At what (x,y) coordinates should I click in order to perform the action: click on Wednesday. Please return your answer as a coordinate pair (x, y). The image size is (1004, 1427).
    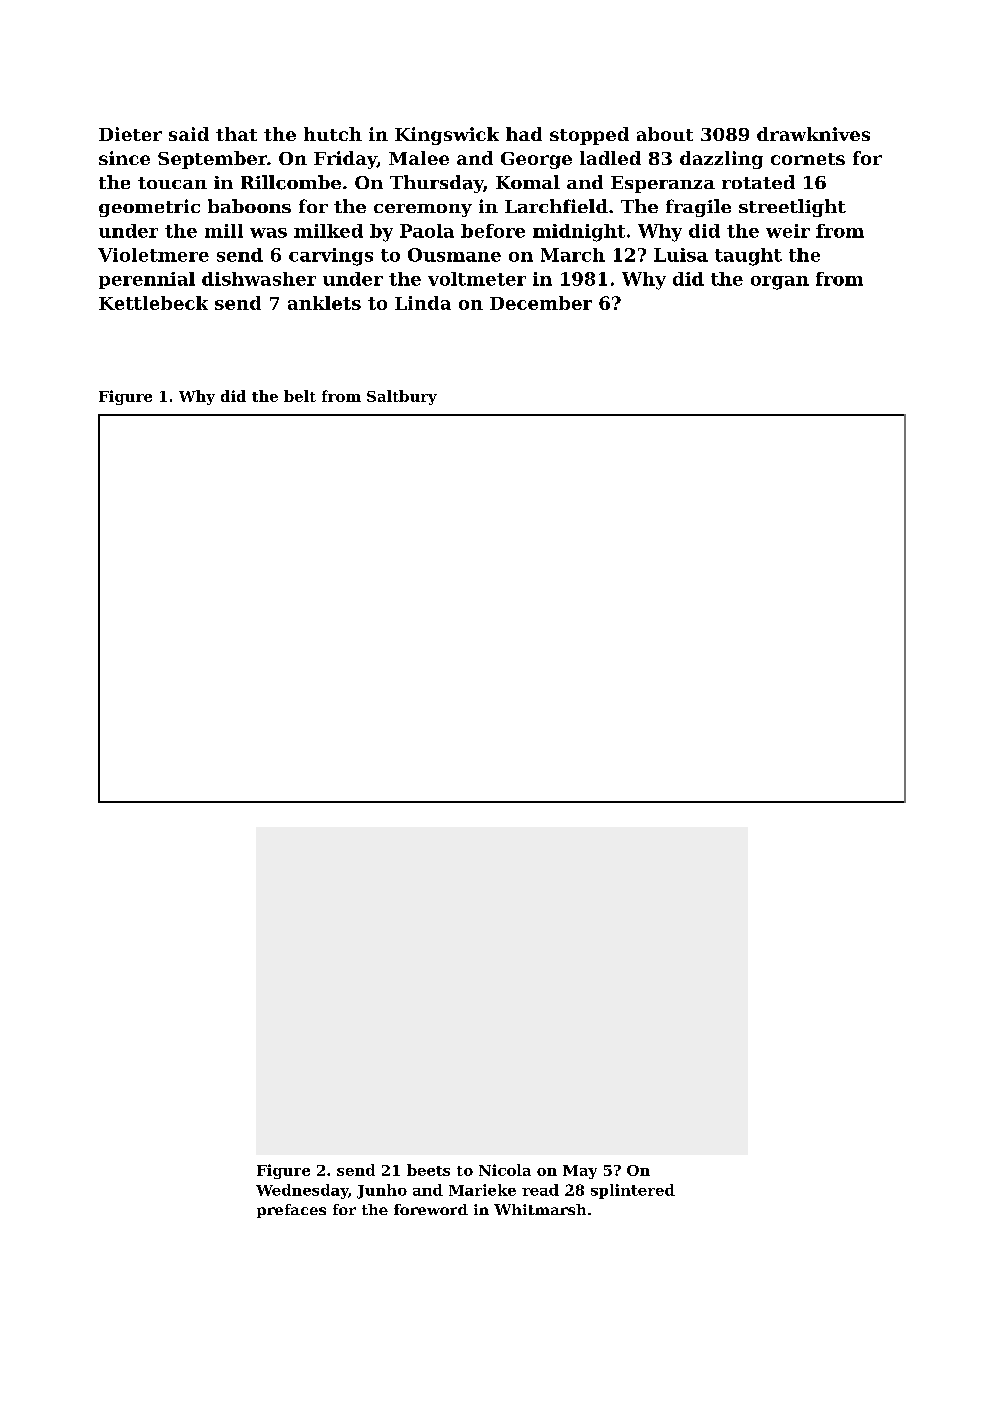
    Looking at the image, I should click on (302, 1191).
